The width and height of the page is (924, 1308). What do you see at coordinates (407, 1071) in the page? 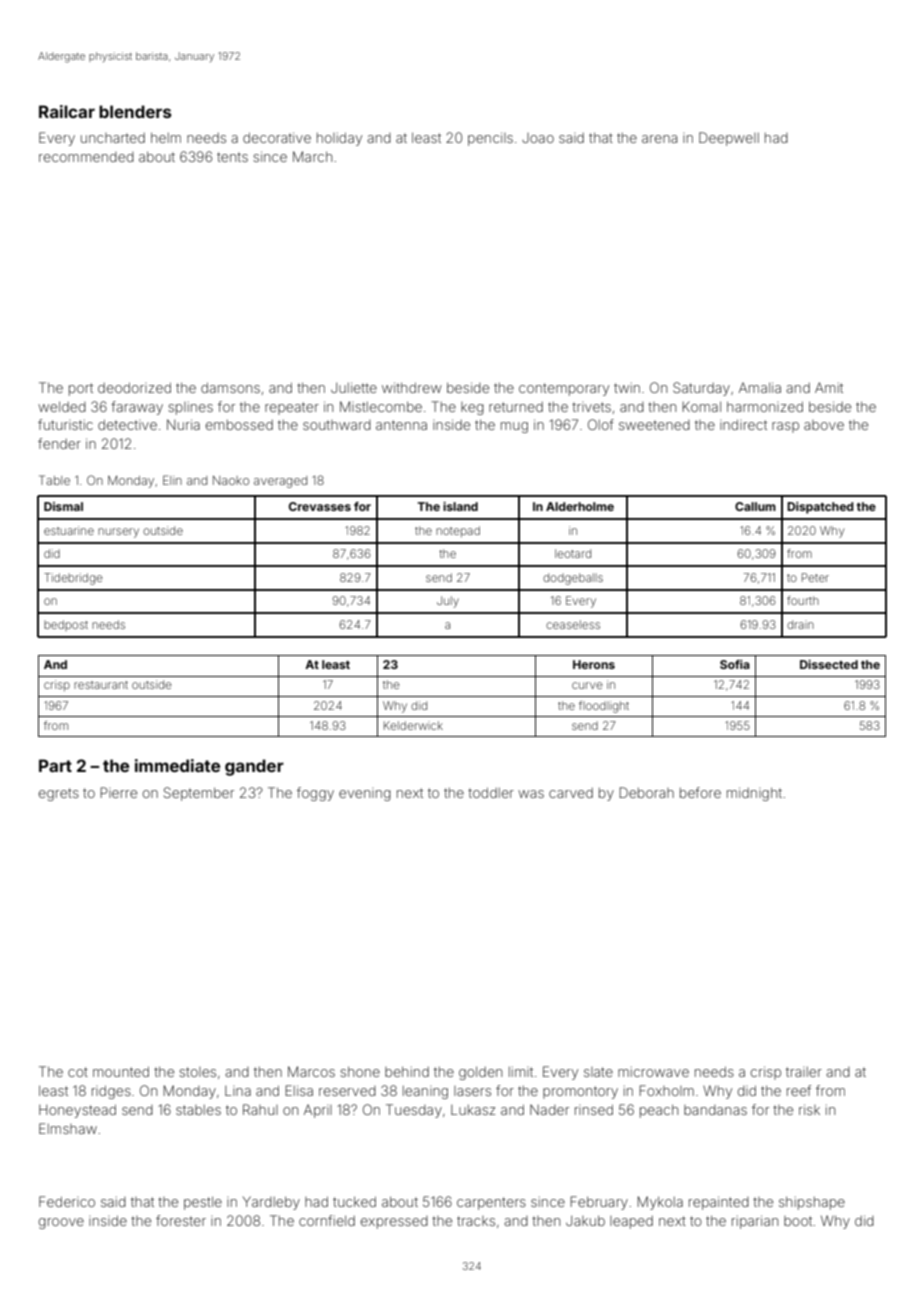
I see `behind` at bounding box center [407, 1071].
